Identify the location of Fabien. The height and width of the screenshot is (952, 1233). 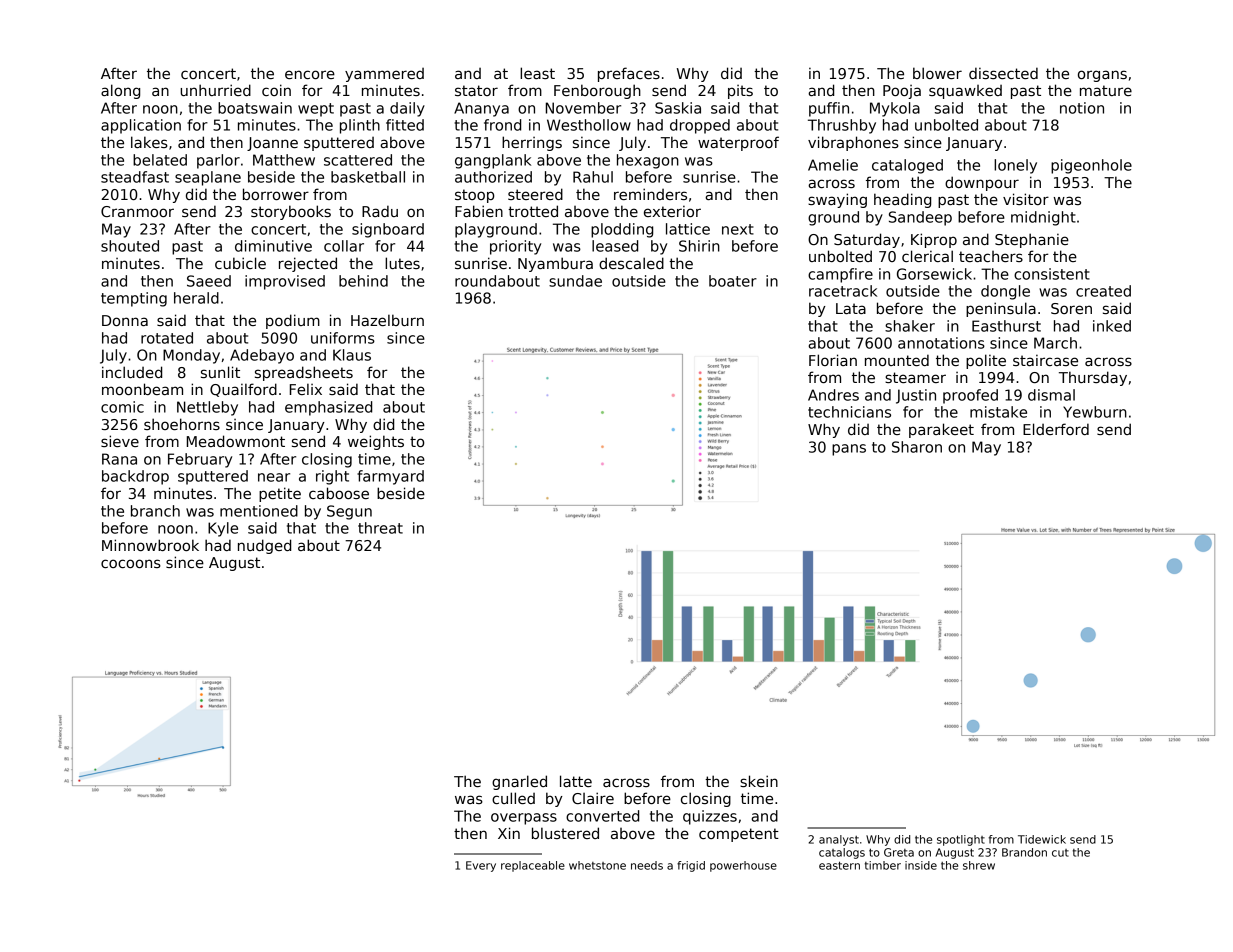
(479, 211).
